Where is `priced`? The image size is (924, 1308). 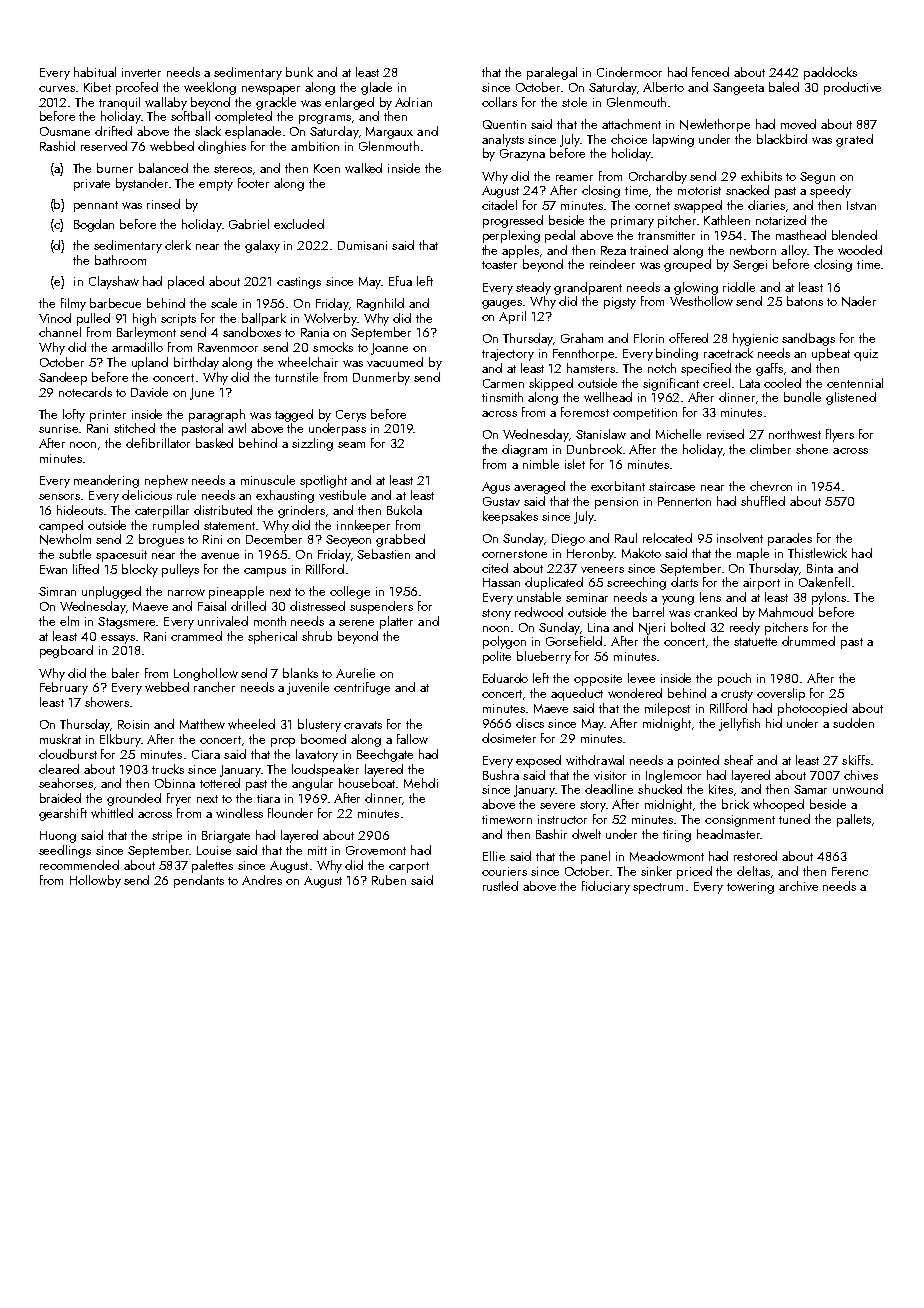
priced is located at coordinates (694, 872).
